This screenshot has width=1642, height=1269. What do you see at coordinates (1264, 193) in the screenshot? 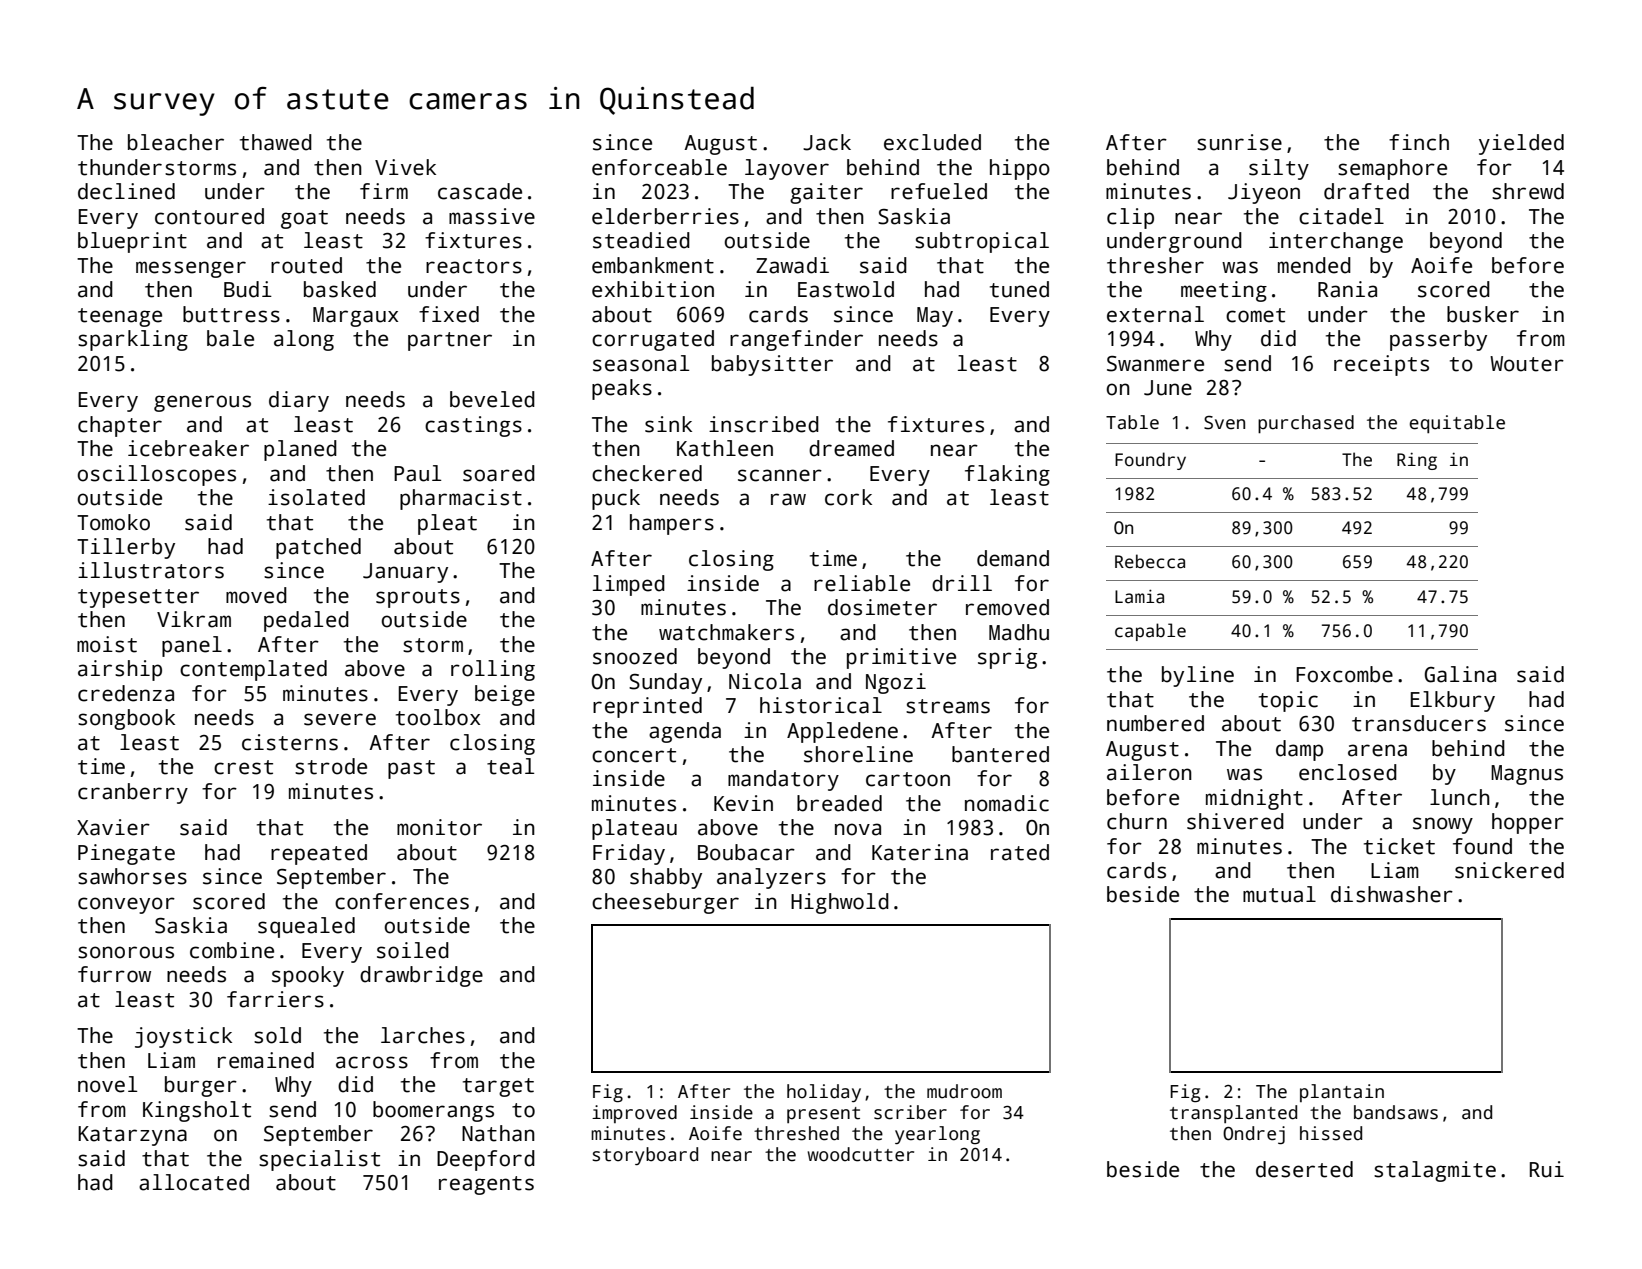
I see `Jiyeon` at bounding box center [1264, 193].
